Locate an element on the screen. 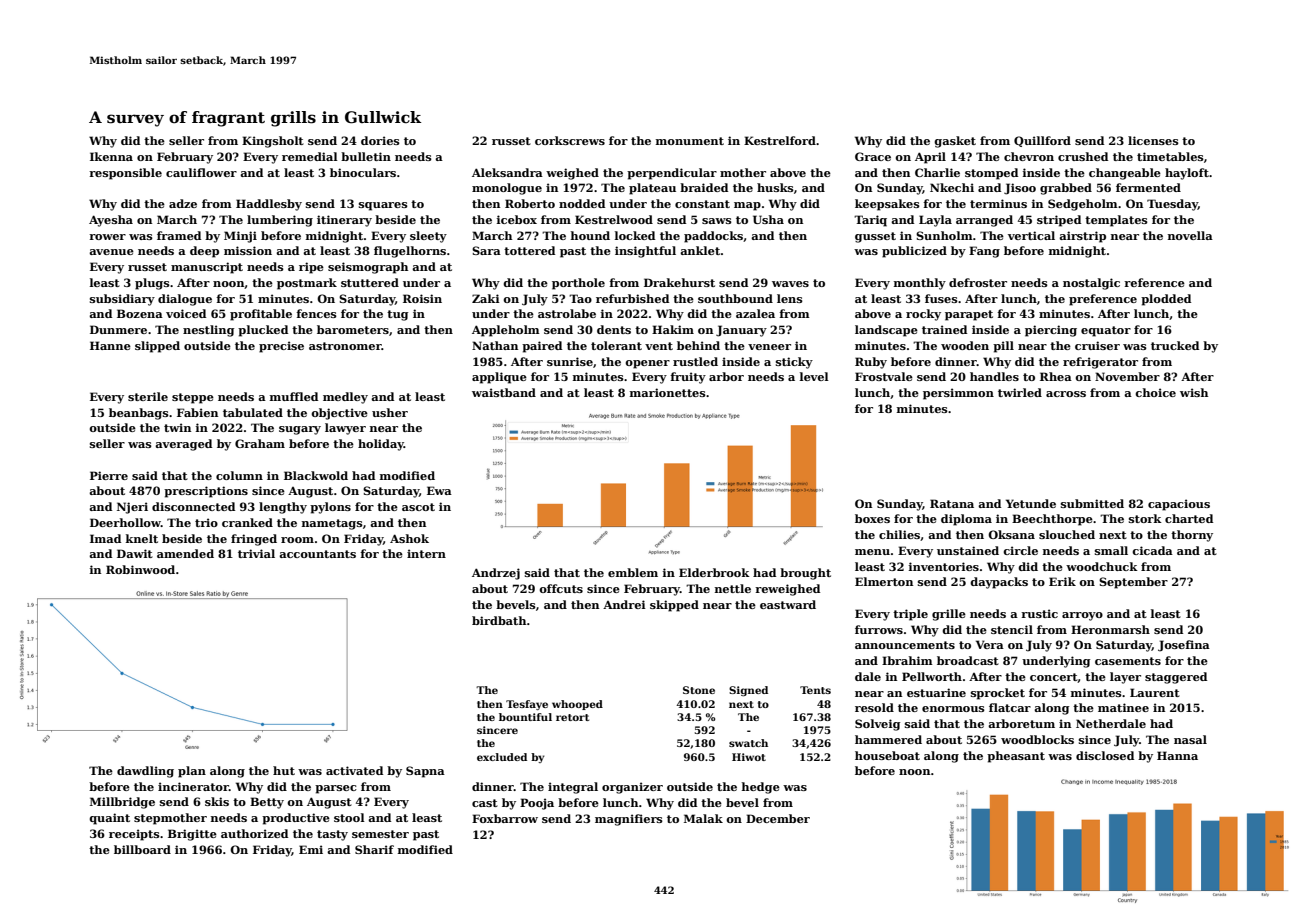 This screenshot has width=1308, height=924. adze is located at coordinates (183, 203).
